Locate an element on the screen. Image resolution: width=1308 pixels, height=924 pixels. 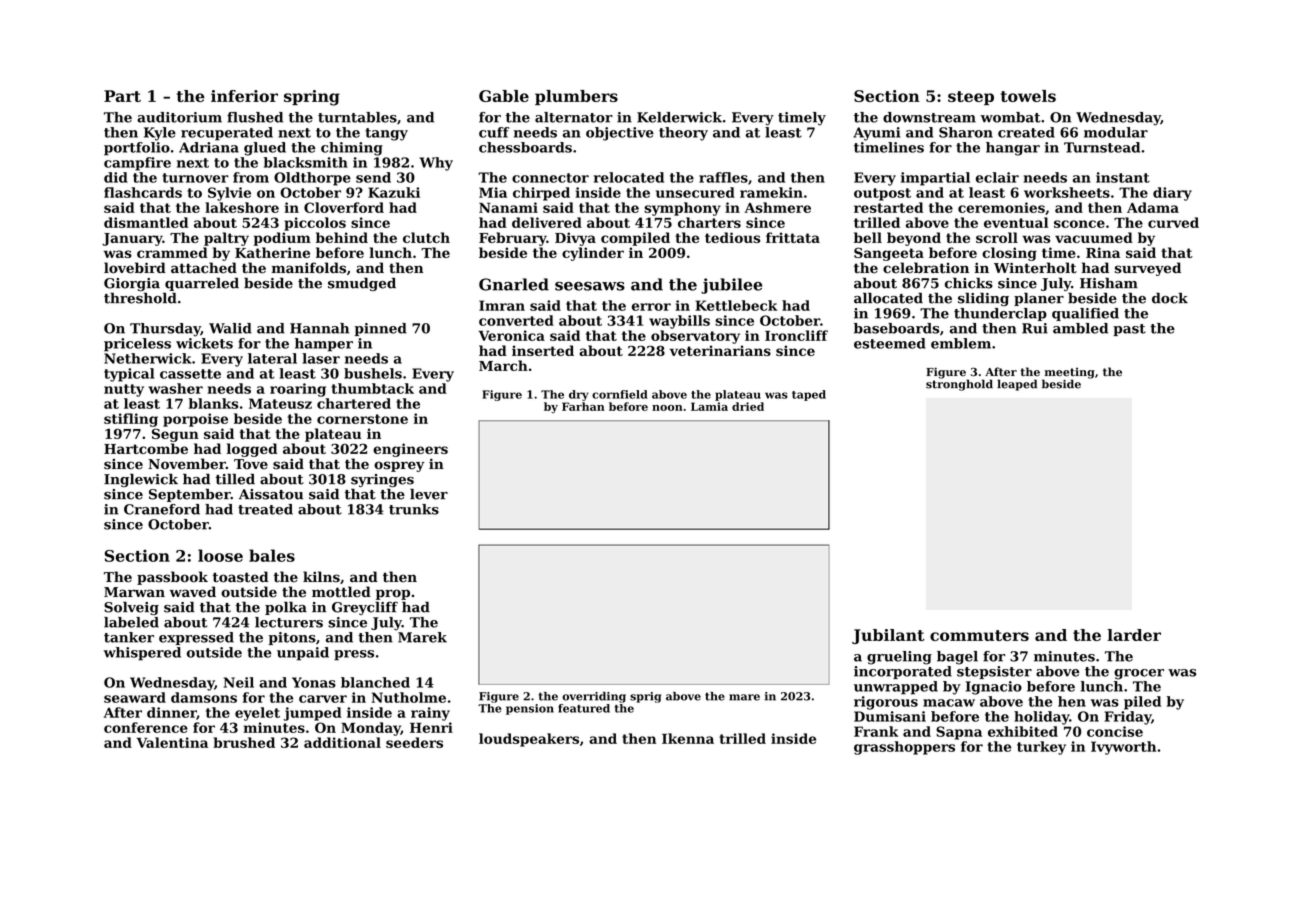
brushed is located at coordinates (244, 742).
